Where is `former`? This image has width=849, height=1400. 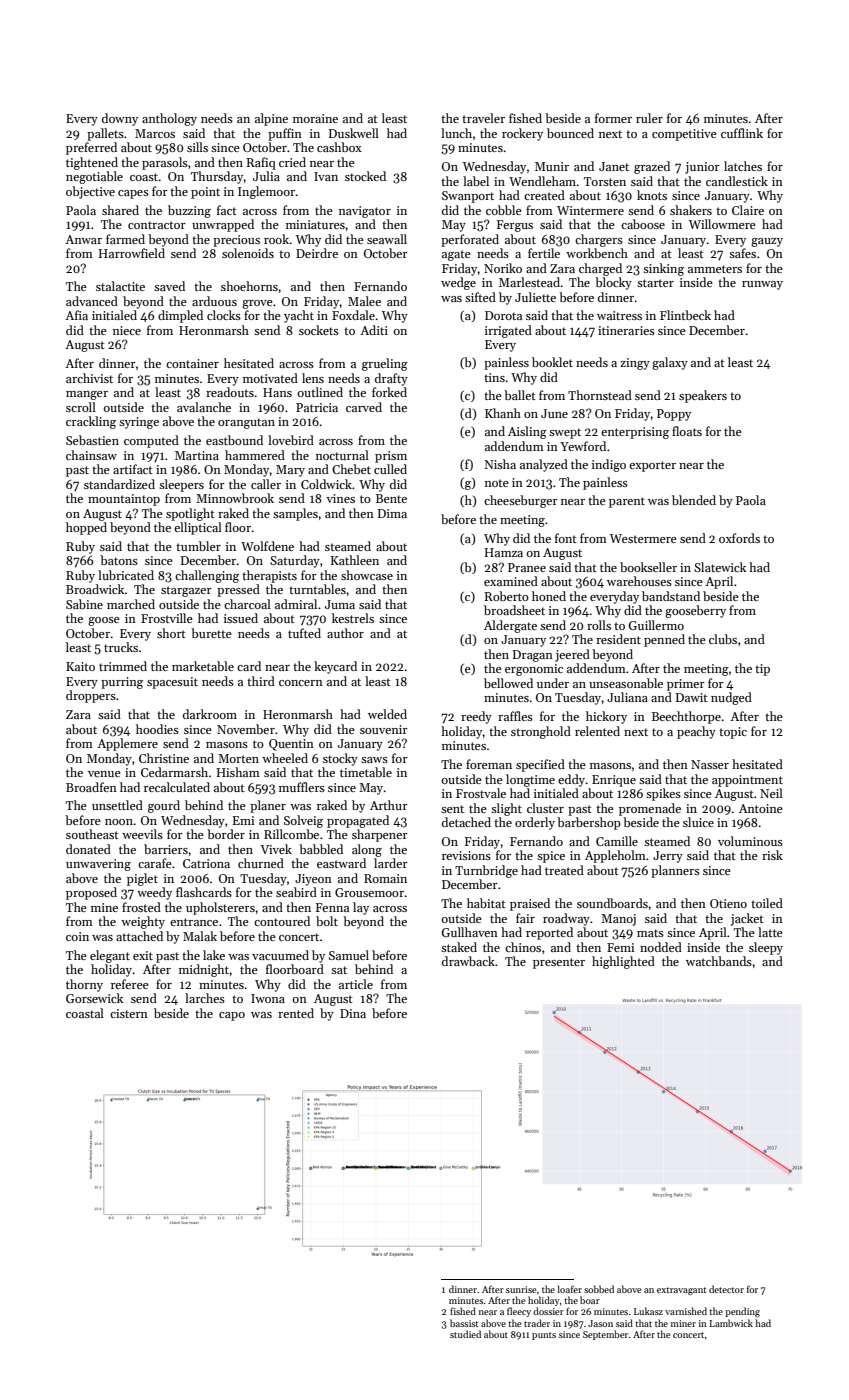
former is located at coordinates (613, 118).
